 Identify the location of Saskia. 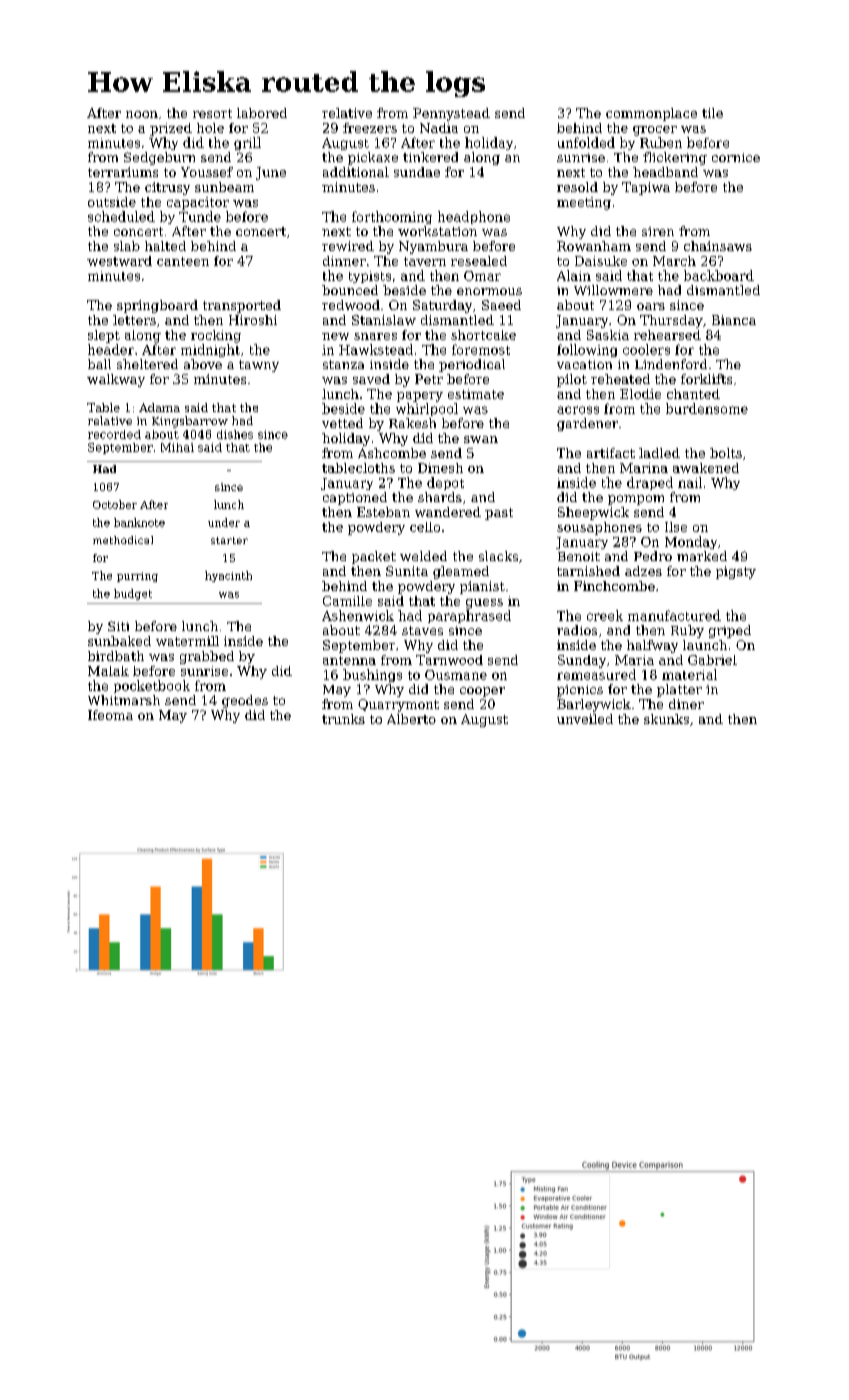
(608, 335).
